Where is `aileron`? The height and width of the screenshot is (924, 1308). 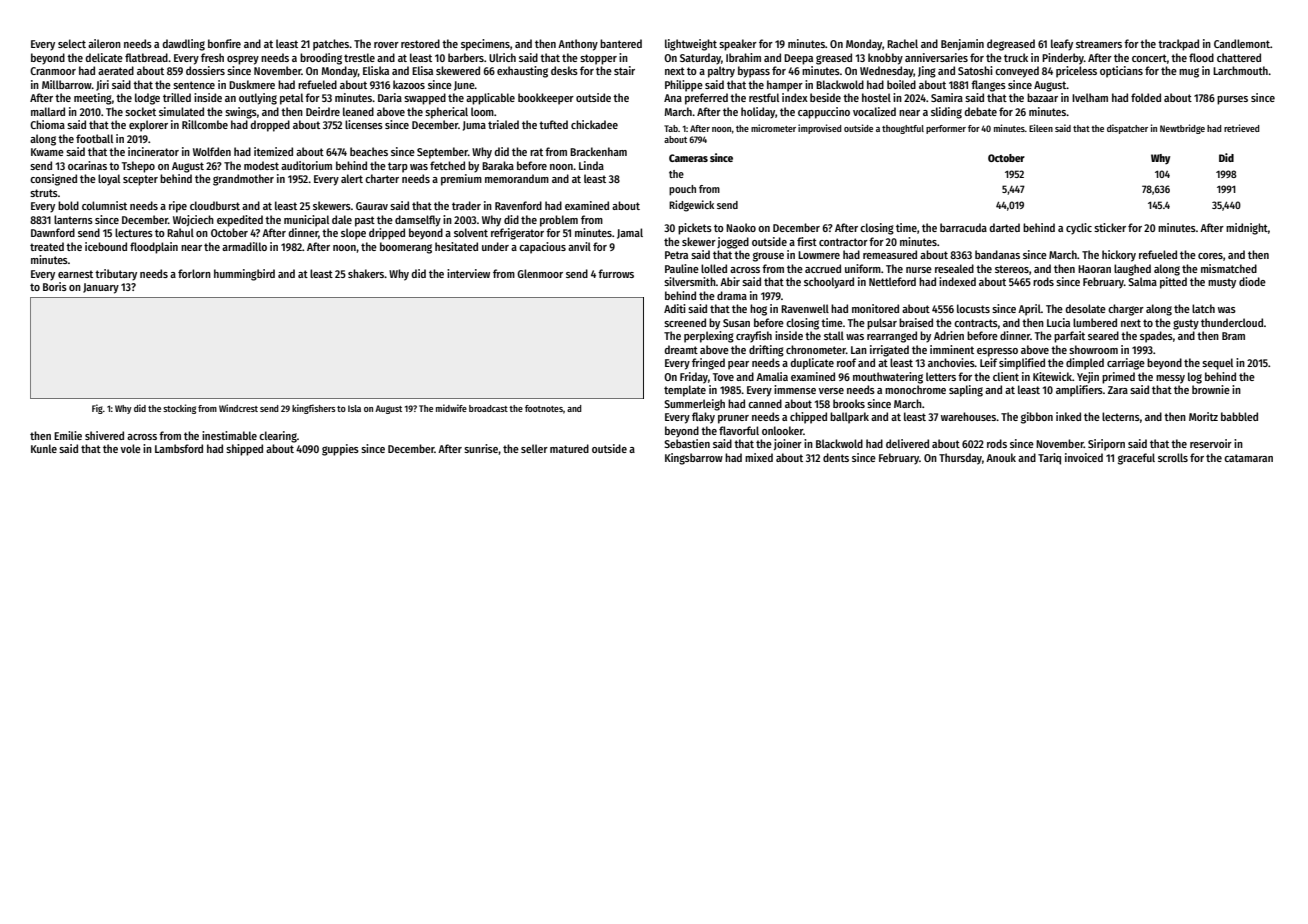 aileron is located at coordinates (104, 43).
